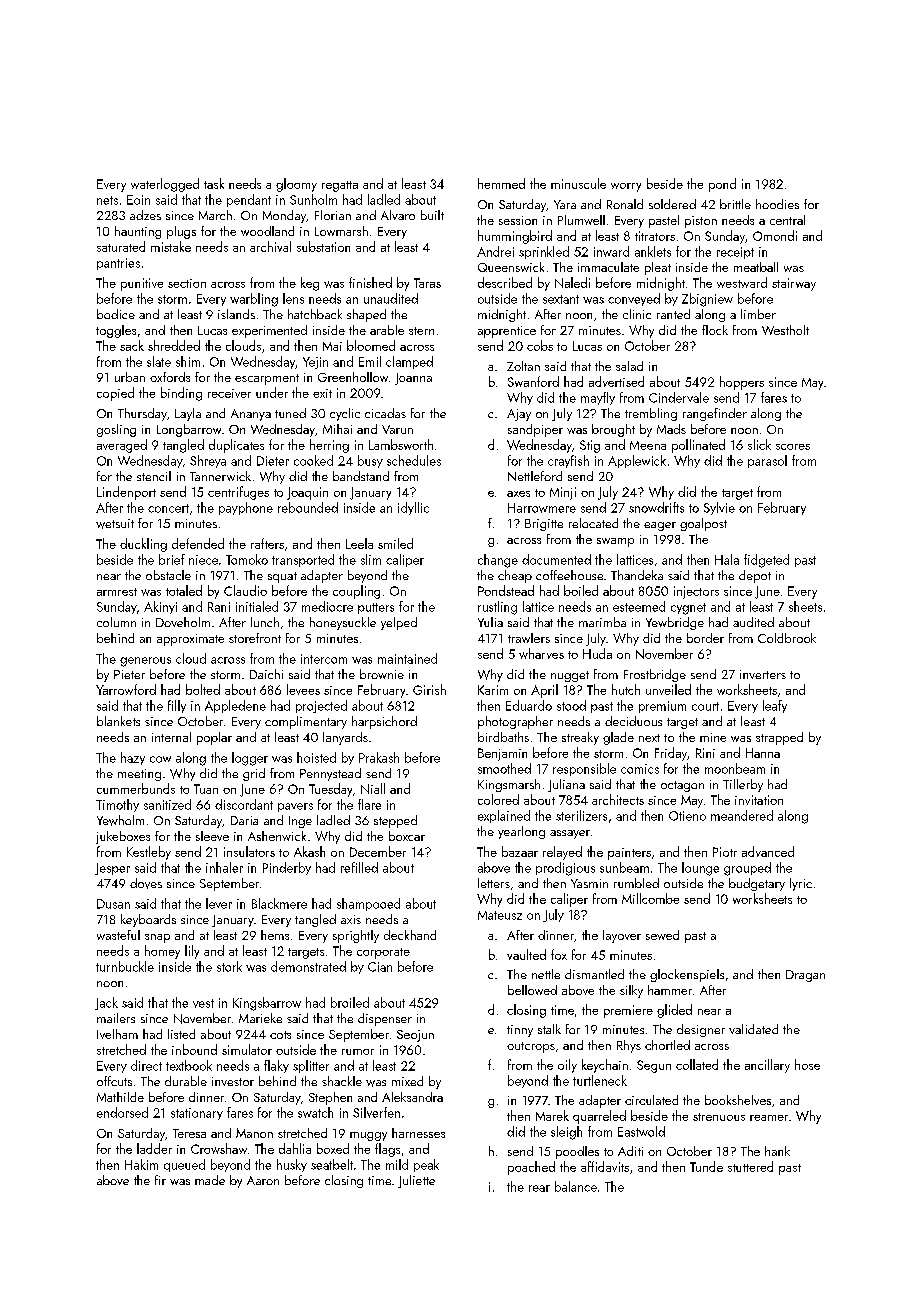  What do you see at coordinates (146, 1065) in the image?
I see `direct` at bounding box center [146, 1065].
